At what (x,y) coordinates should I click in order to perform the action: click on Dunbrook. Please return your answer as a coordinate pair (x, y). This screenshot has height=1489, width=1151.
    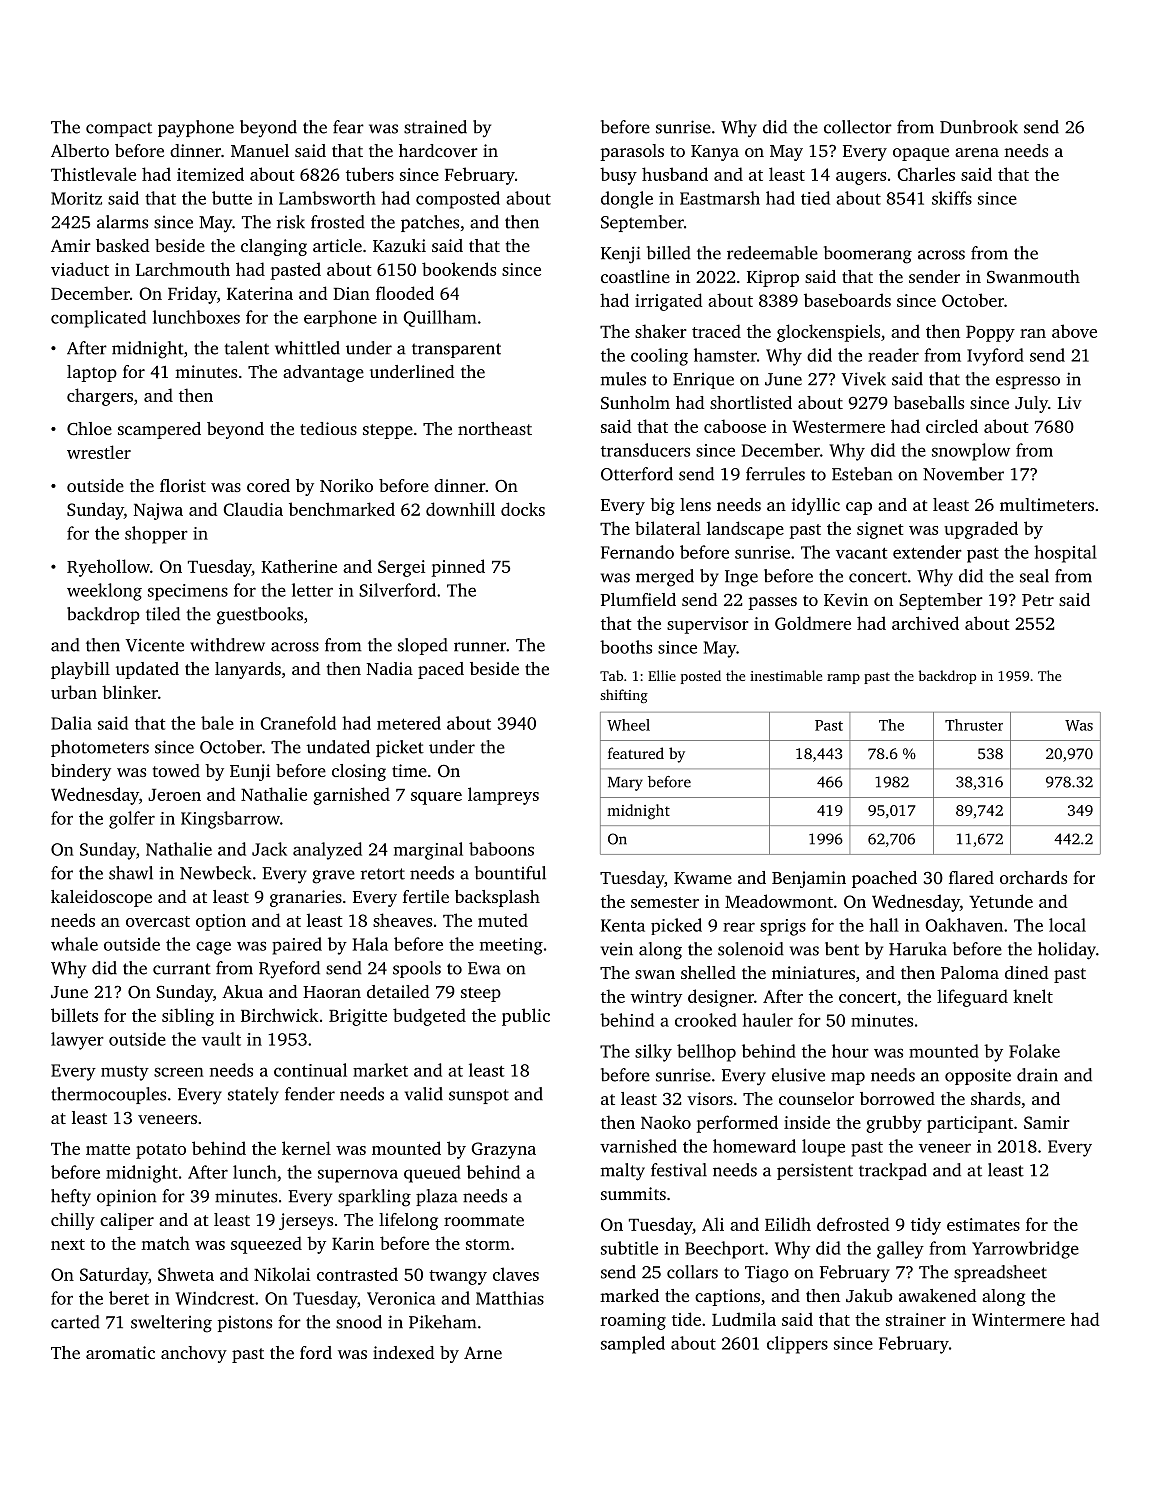
    Looking at the image, I should click on (979, 127).
